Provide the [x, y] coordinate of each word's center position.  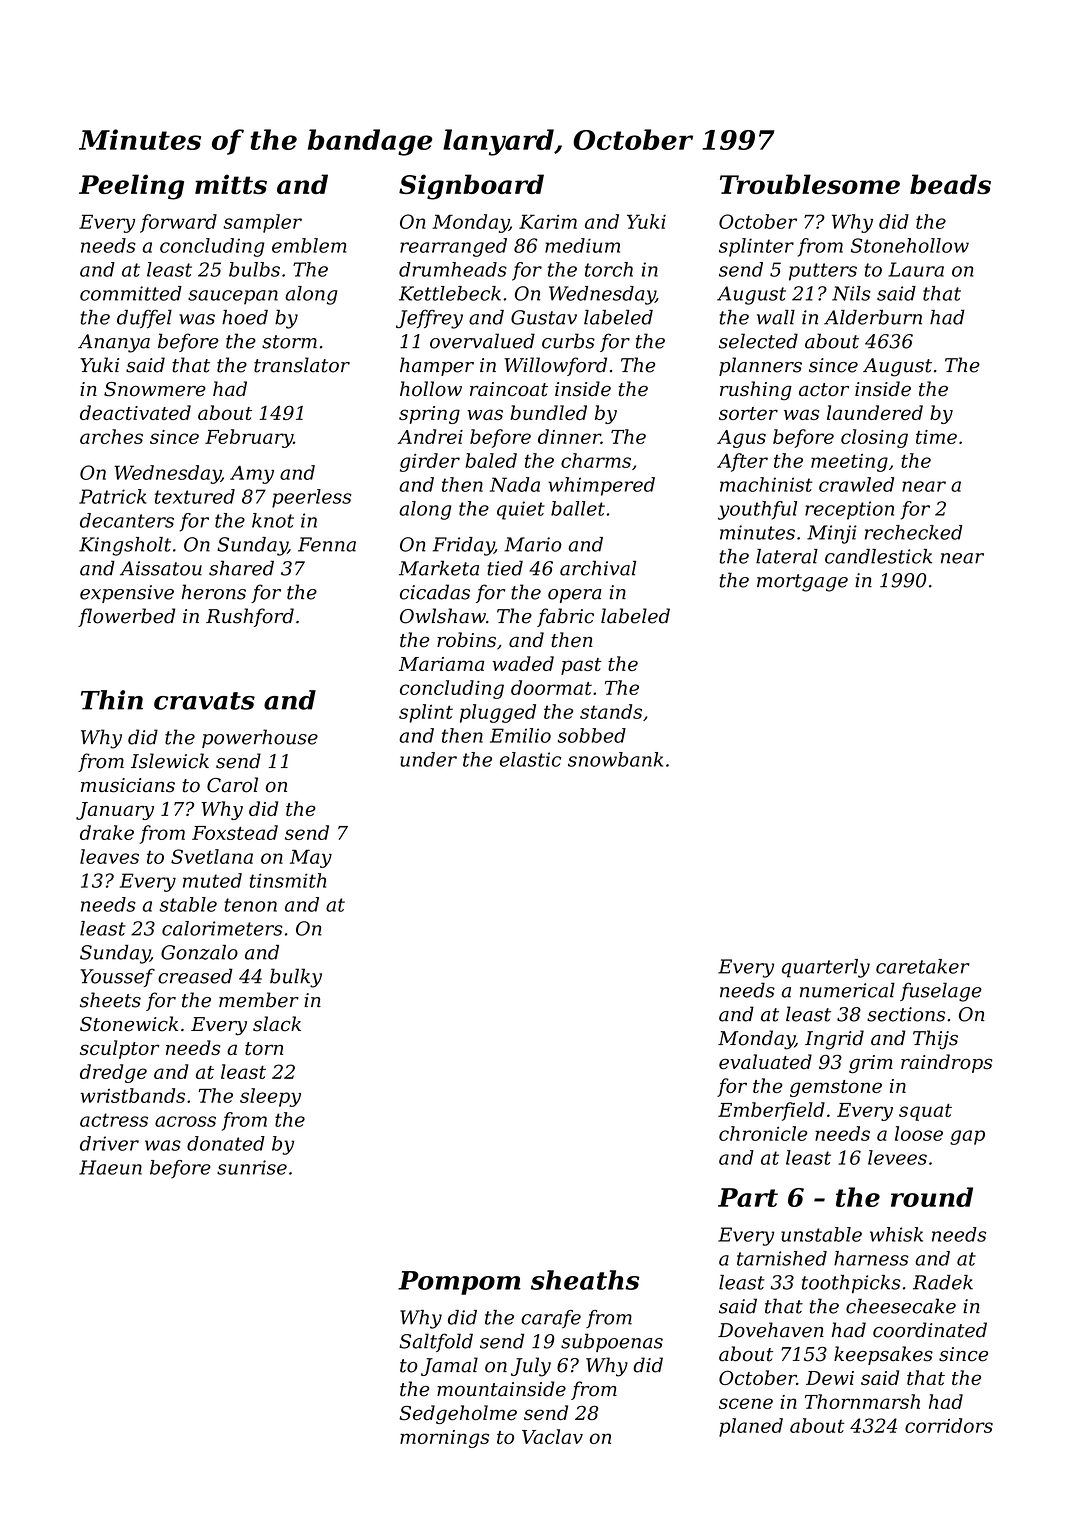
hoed [245, 317]
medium [582, 245]
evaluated [765, 1062]
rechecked [914, 532]
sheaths [585, 1280]
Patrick [113, 496]
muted [212, 880]
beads [950, 184]
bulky [296, 978]
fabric [565, 617]
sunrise [252, 1167]
